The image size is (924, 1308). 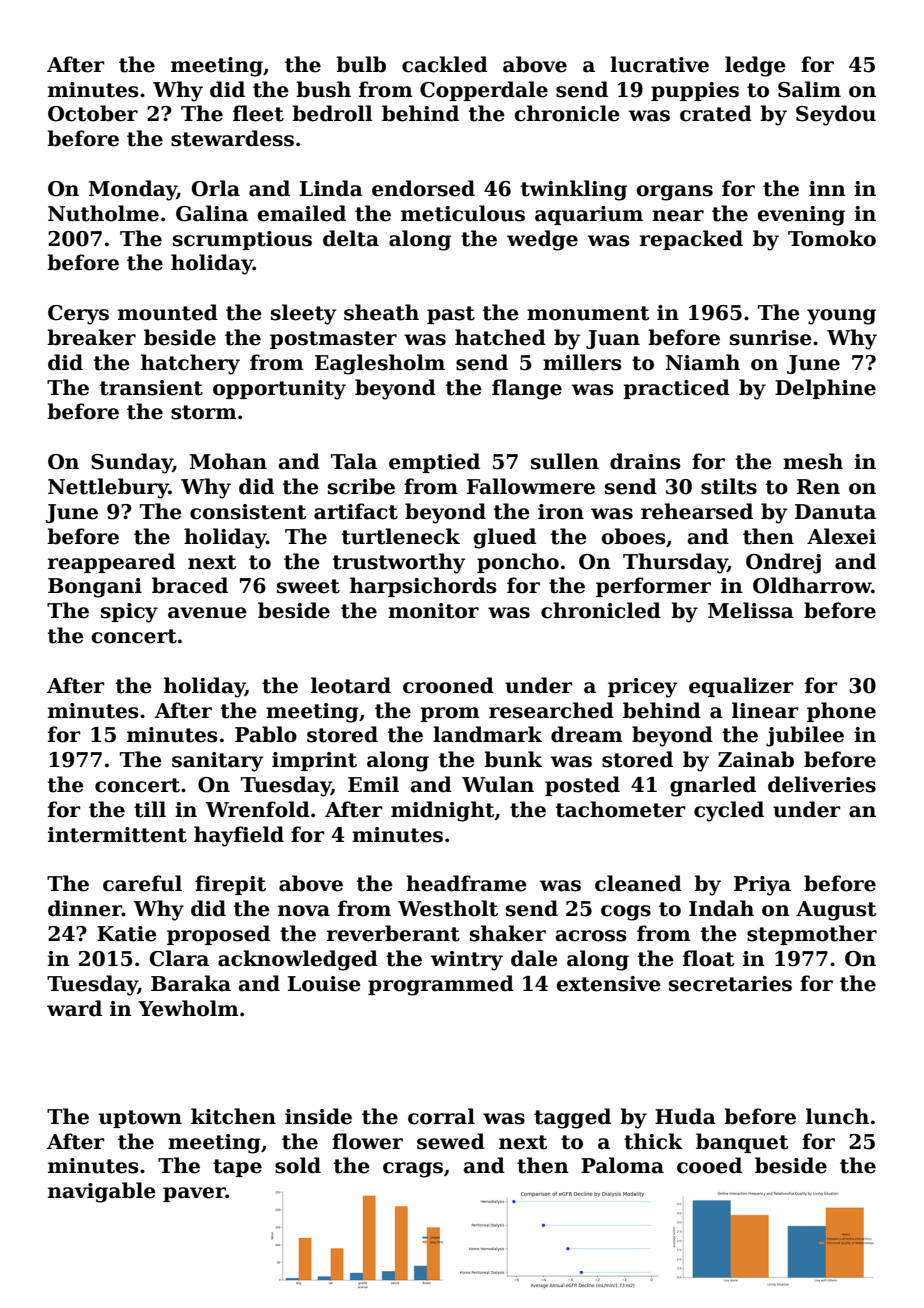 What do you see at coordinates (194, 1194) in the screenshot?
I see `paver` at bounding box center [194, 1194].
